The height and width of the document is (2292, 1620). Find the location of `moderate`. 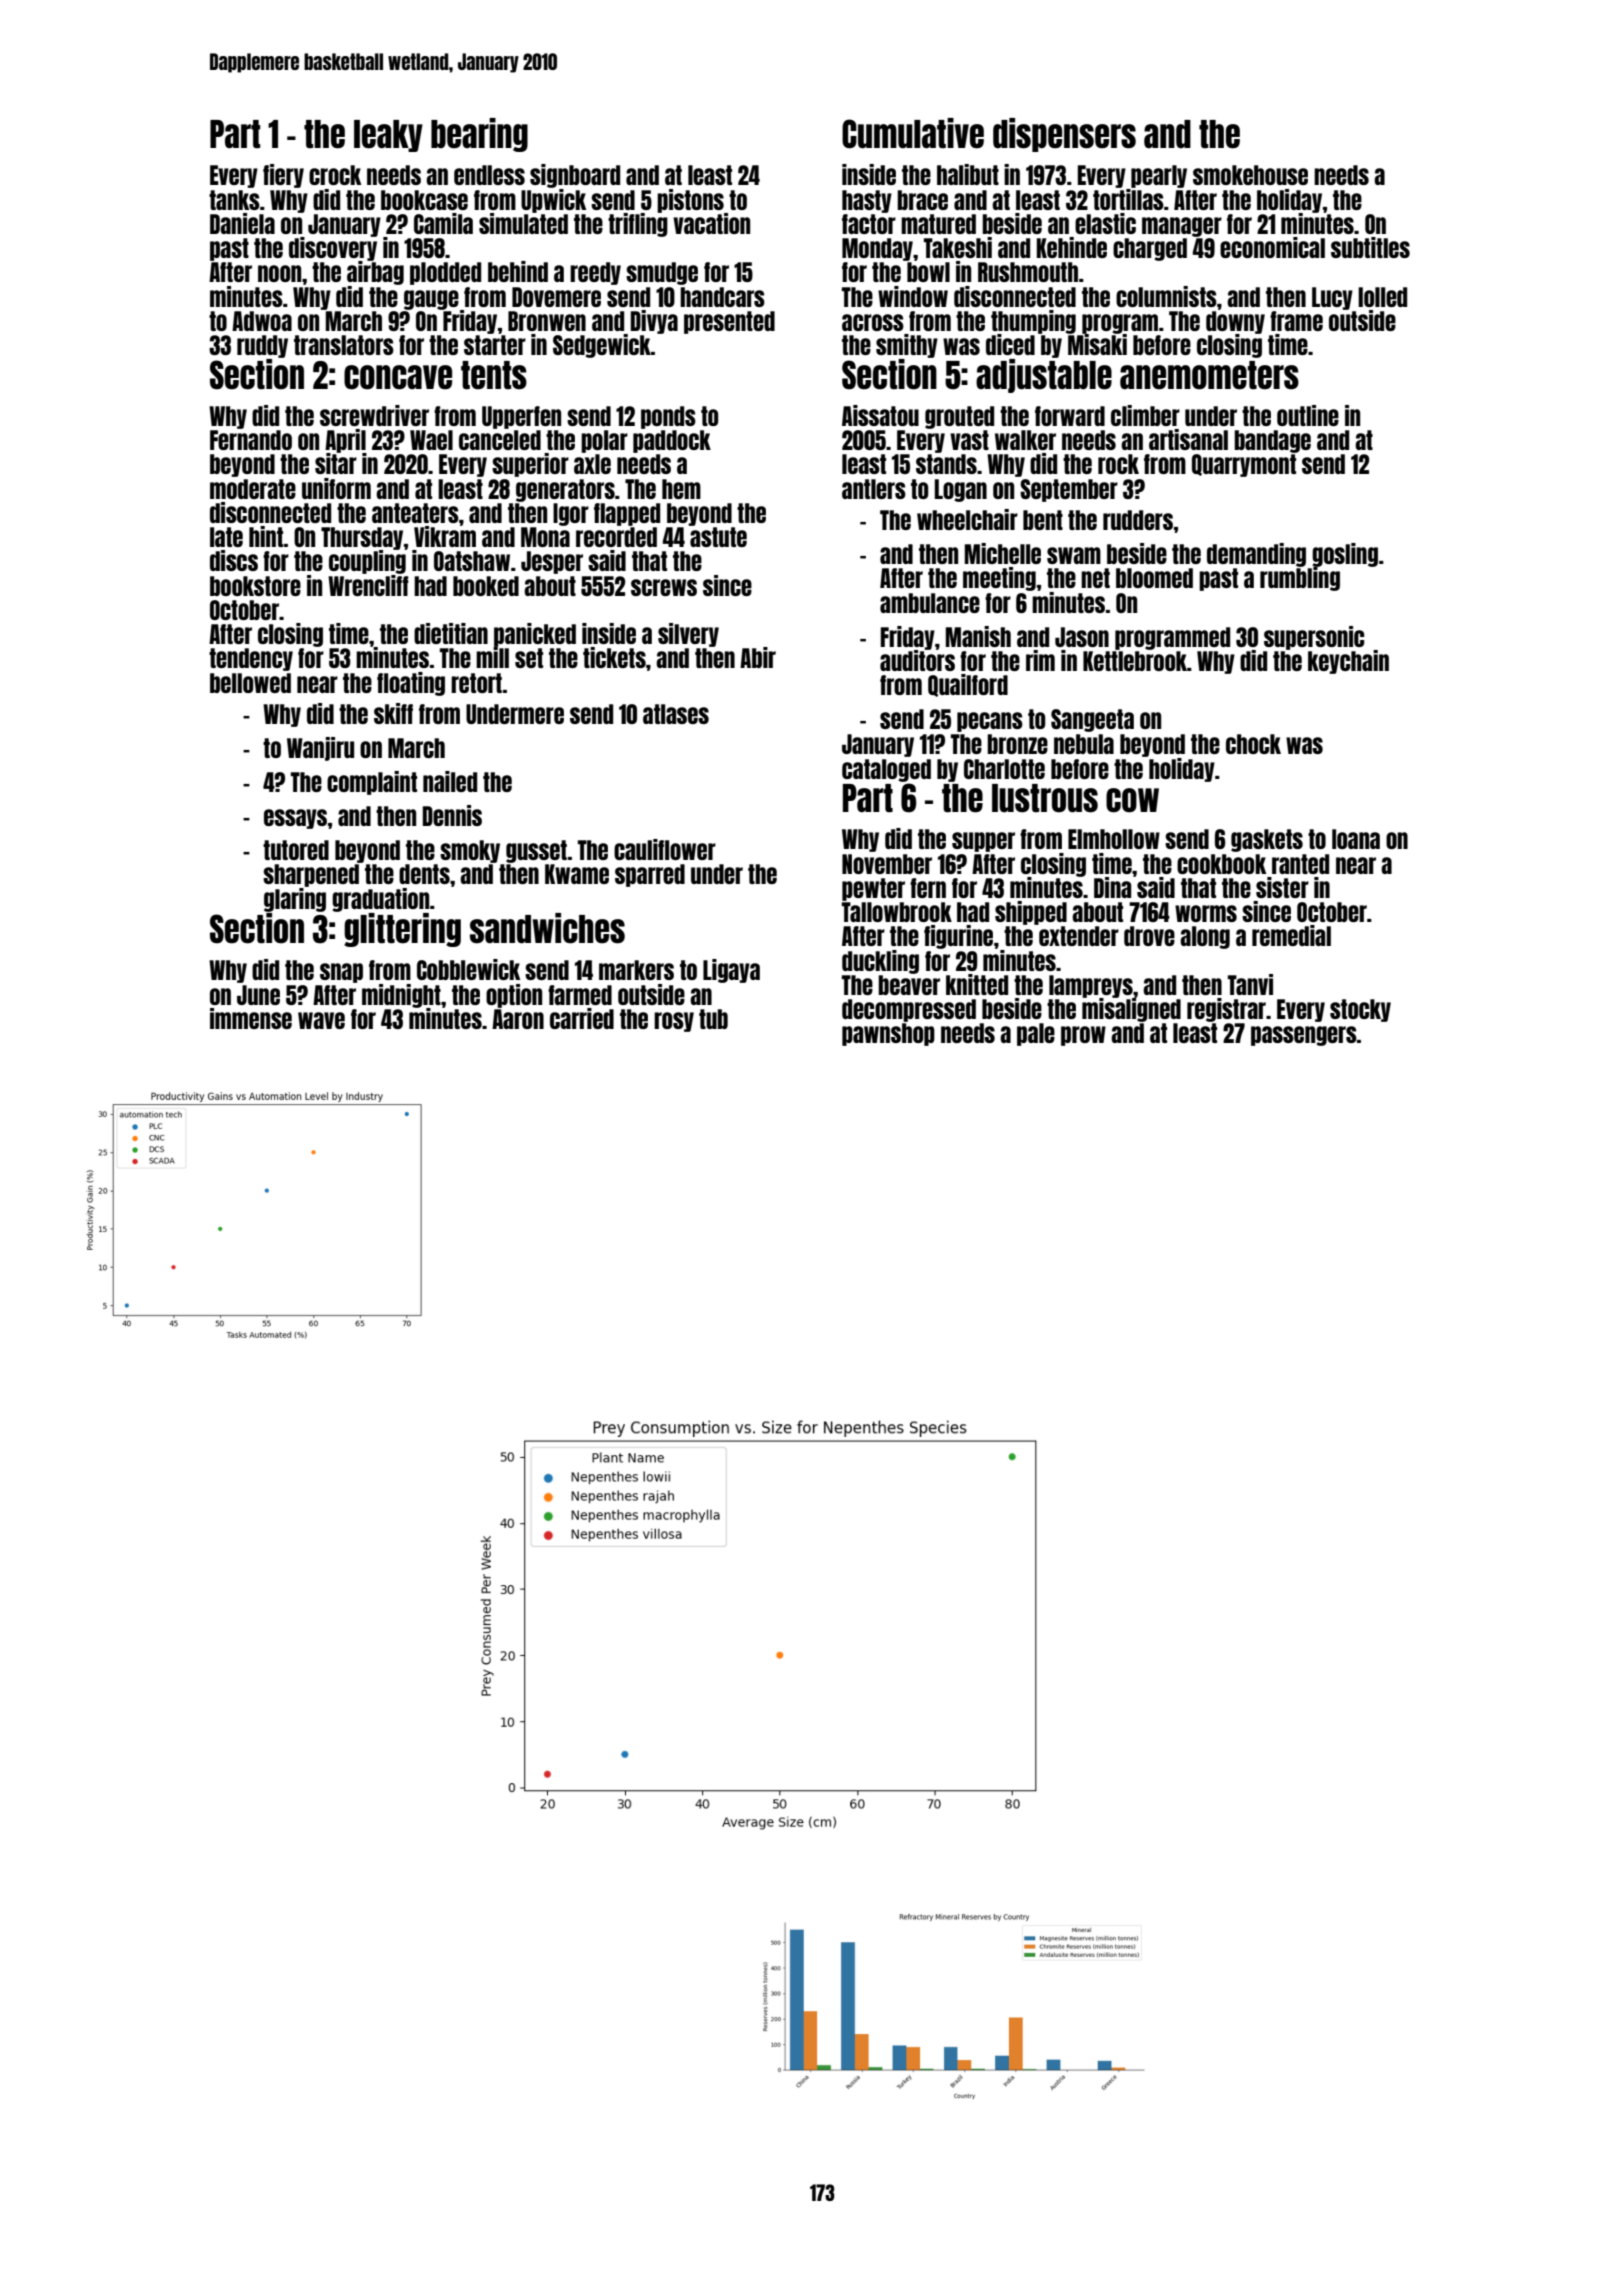

moderate is located at coordinates (253, 489).
